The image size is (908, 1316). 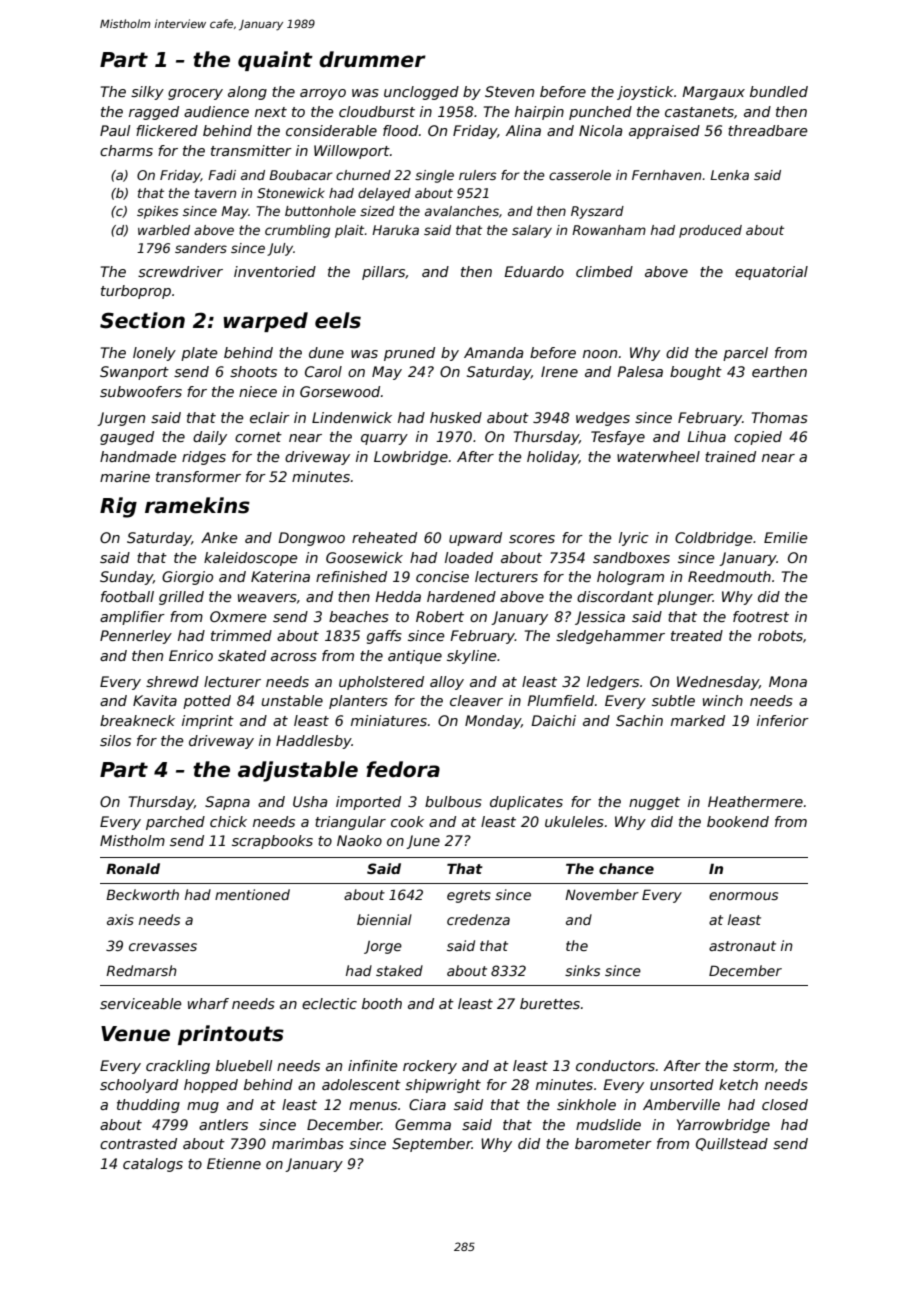 What do you see at coordinates (710, 231) in the screenshot?
I see `produced` at bounding box center [710, 231].
